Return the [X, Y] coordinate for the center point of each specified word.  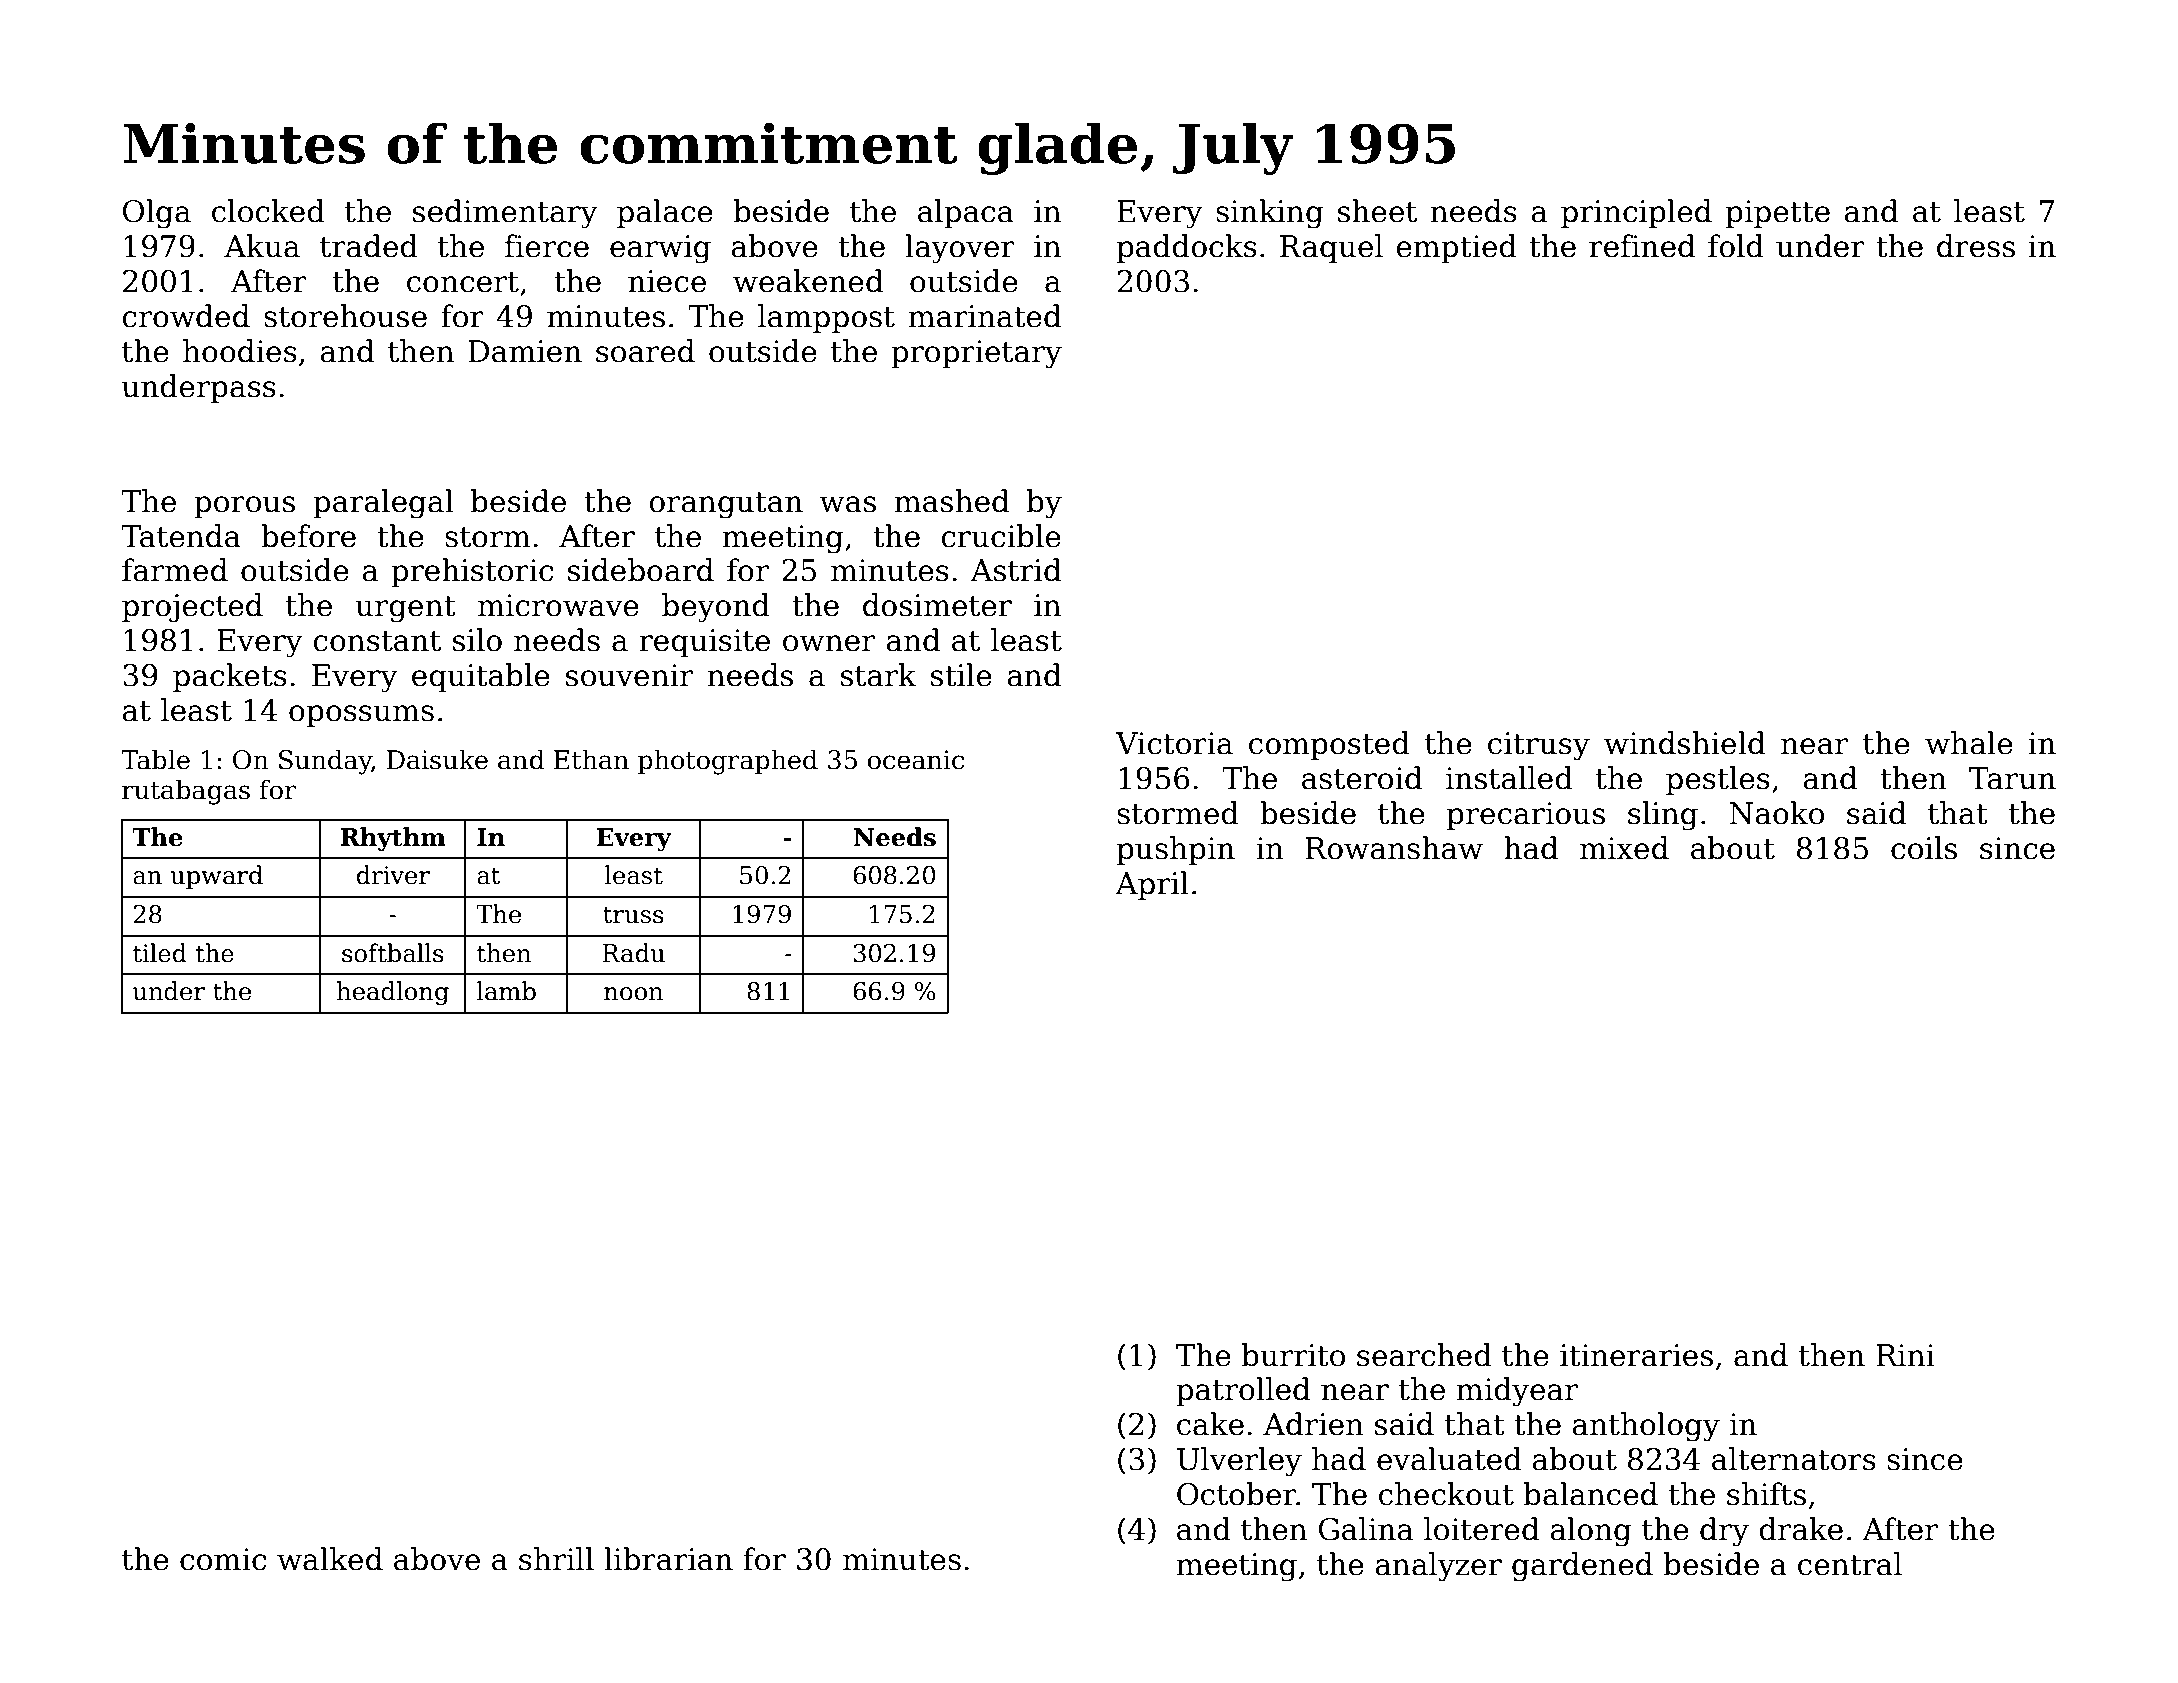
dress [1976, 246]
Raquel [1331, 248]
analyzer [1438, 1567]
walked [330, 1559]
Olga [157, 214]
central [1850, 1564]
